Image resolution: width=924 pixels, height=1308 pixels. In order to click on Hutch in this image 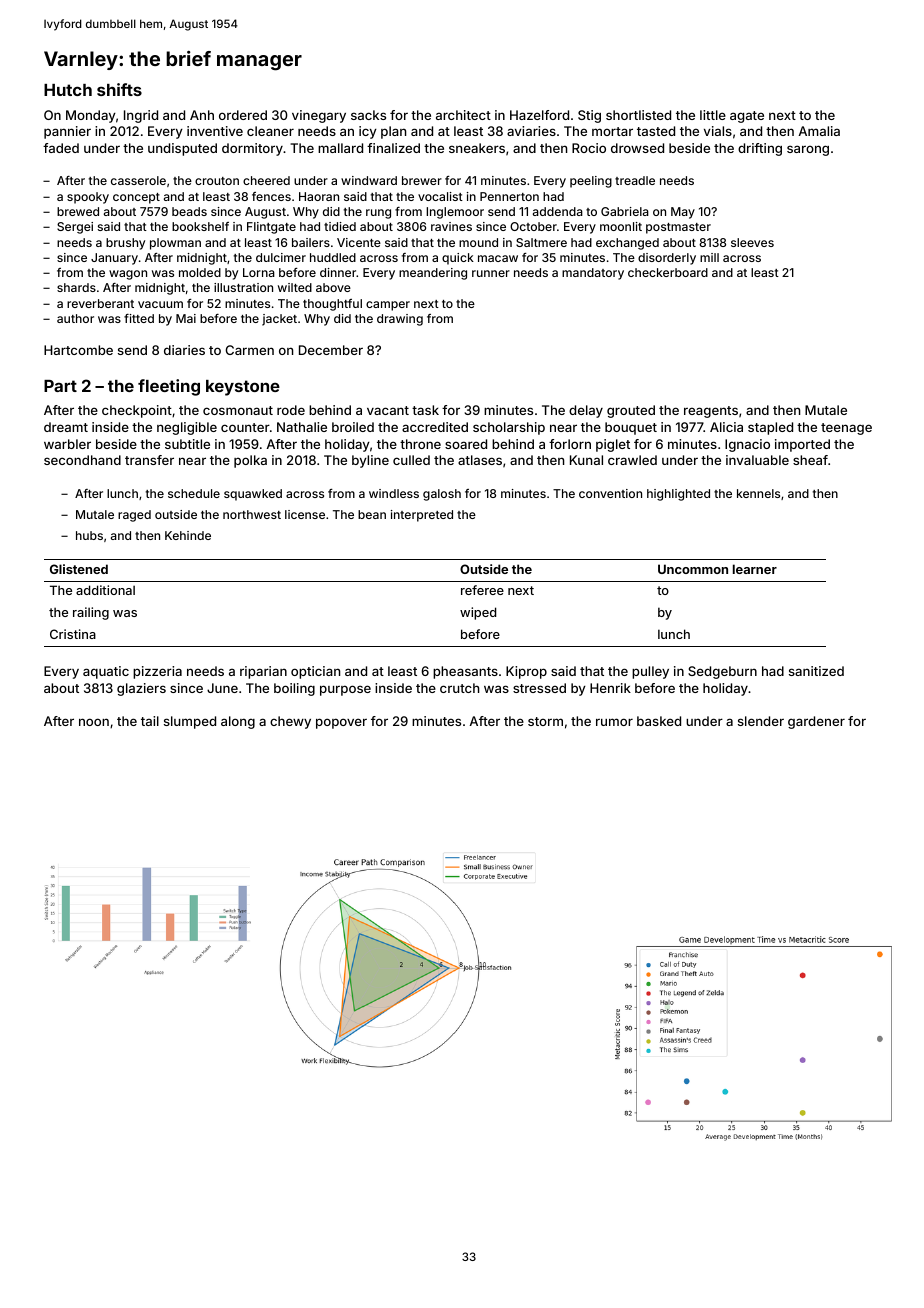, I will do `click(68, 90)`.
